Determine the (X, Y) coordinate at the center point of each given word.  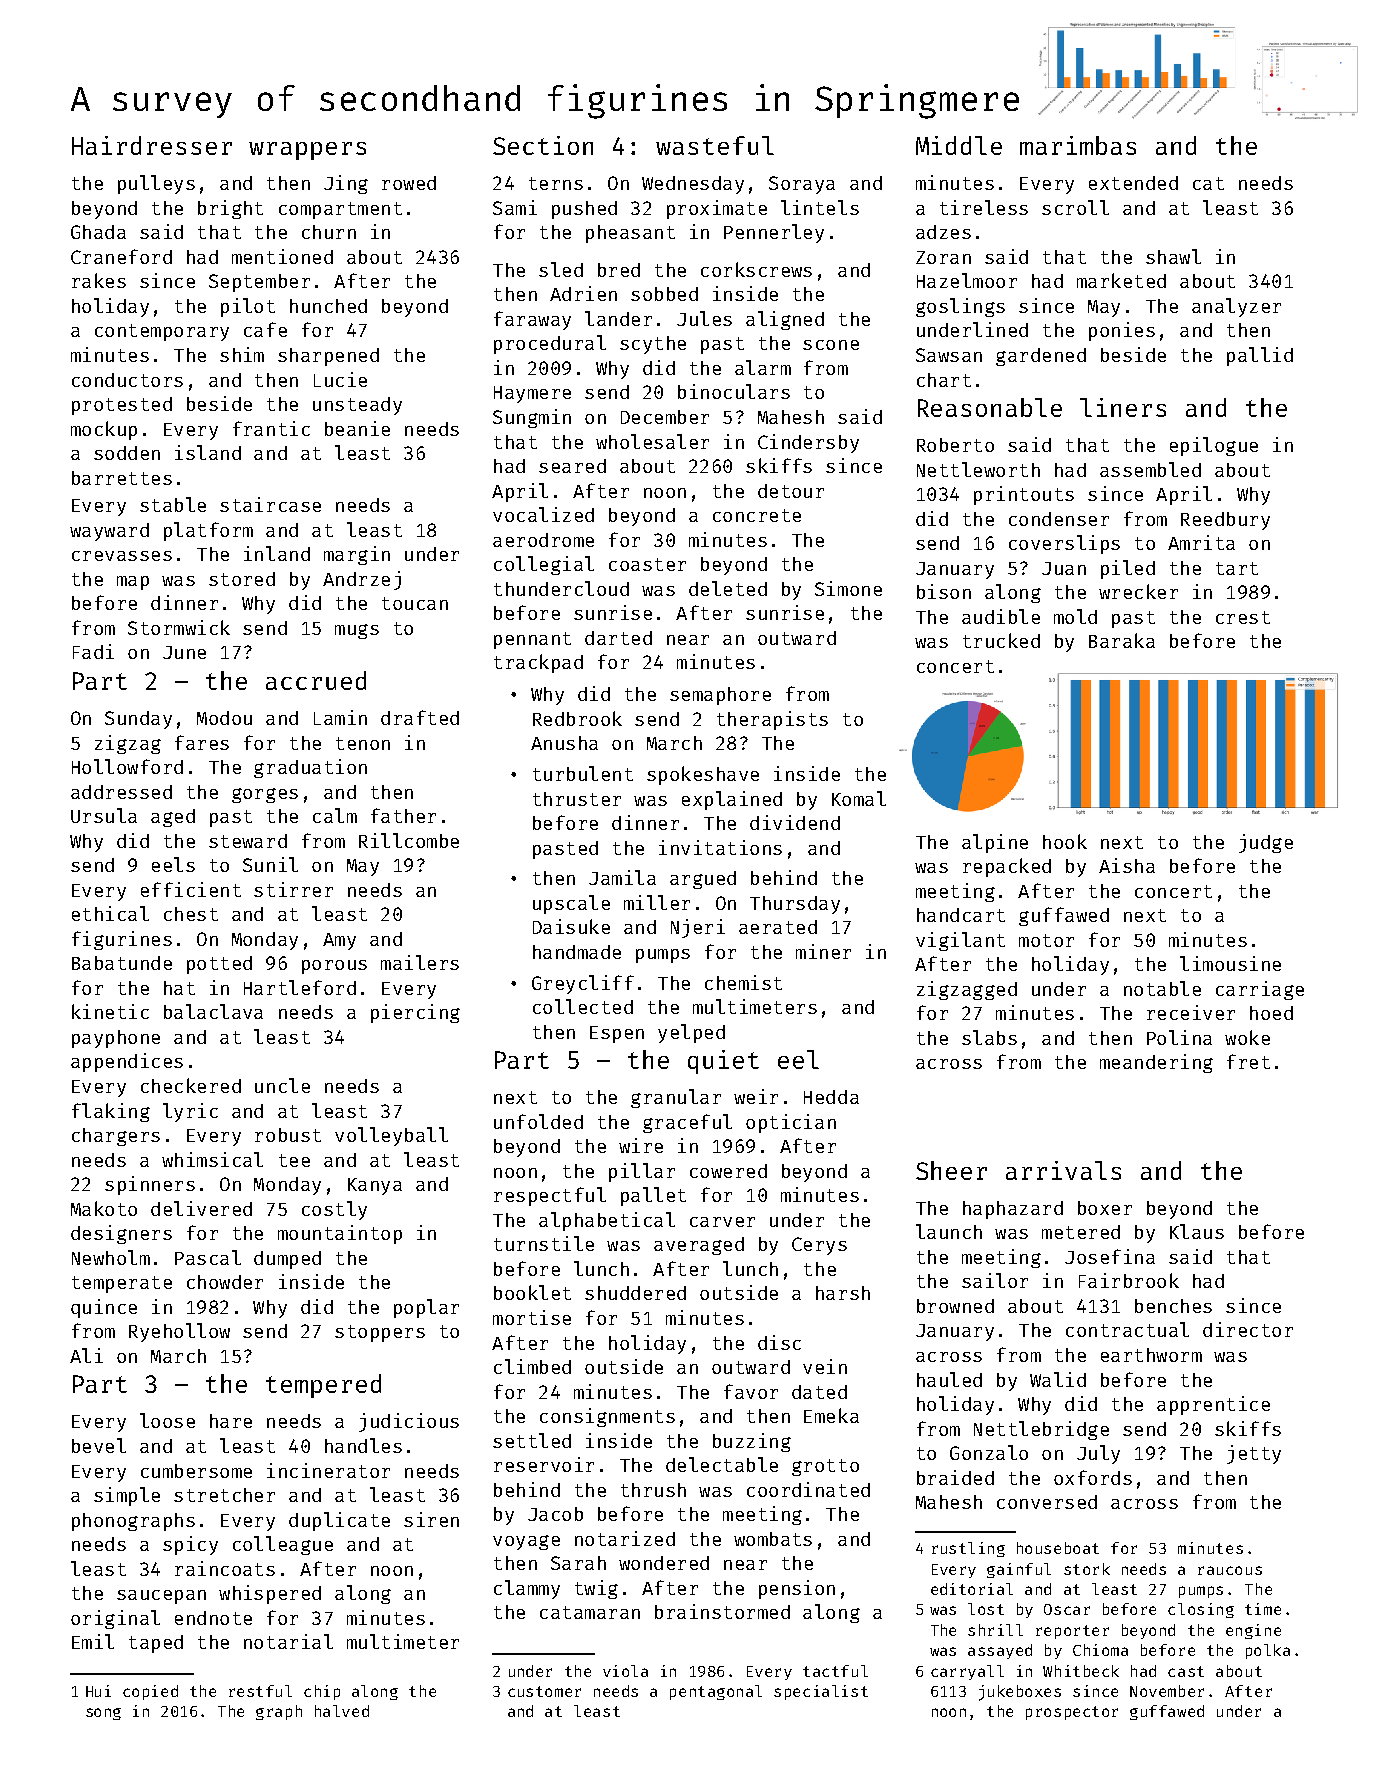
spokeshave (703, 775)
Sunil (270, 864)
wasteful (715, 145)
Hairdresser (152, 145)
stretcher (224, 1495)
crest (1243, 617)
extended (1133, 183)
